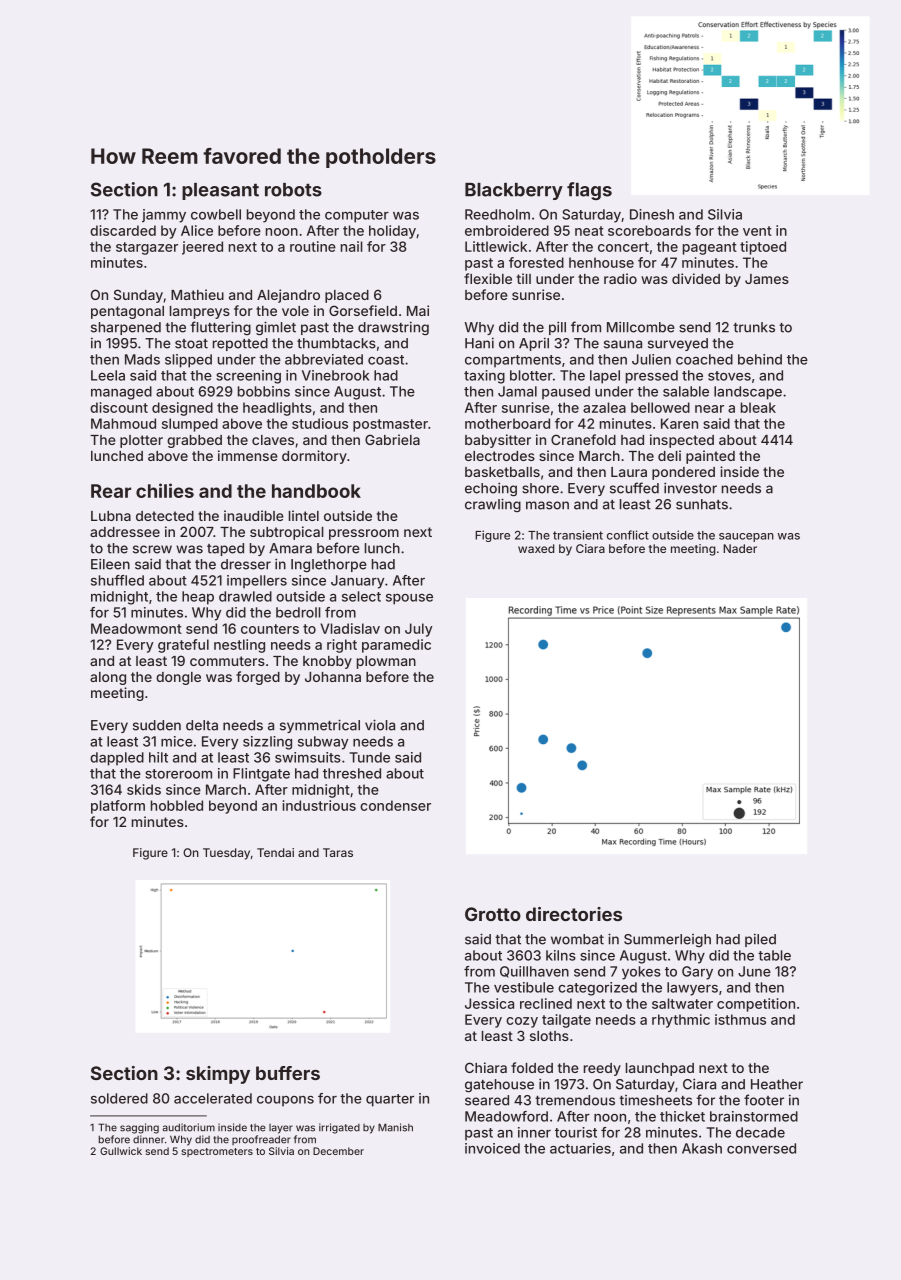 This screenshot has height=1280, width=901. I want to click on babysitter, so click(498, 441).
